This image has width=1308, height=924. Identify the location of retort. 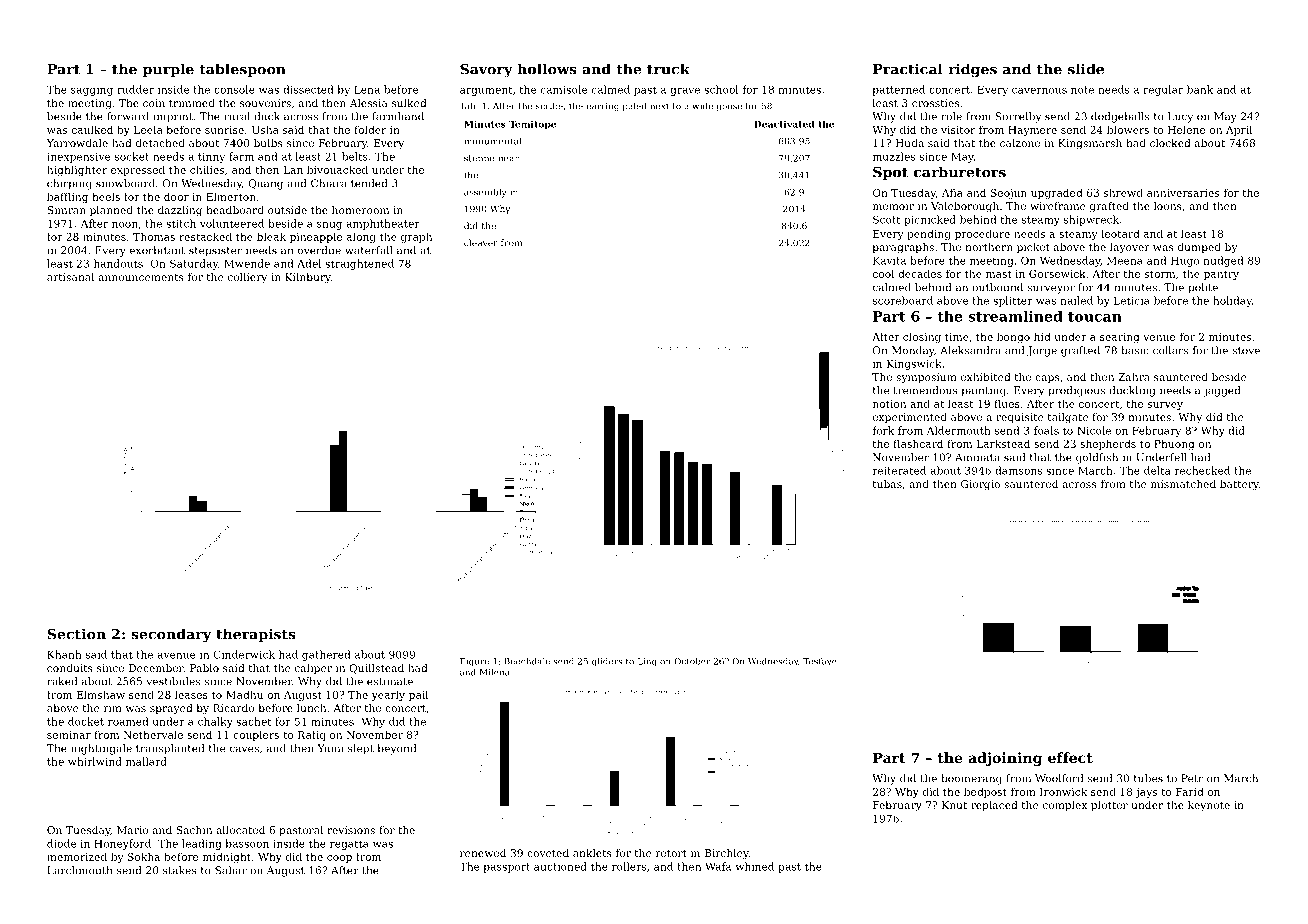
(671, 853).
